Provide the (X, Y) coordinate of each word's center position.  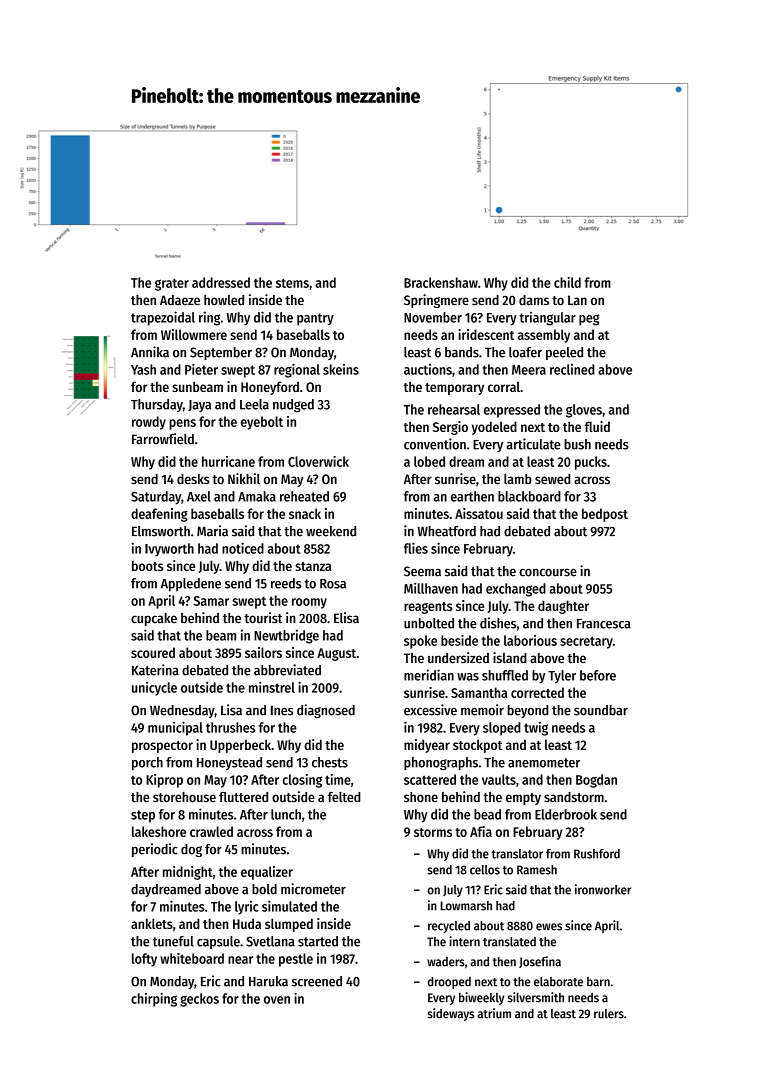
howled (224, 300)
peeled (564, 353)
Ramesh (537, 870)
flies (416, 548)
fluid (597, 426)
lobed (429, 461)
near (240, 960)
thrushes (231, 727)
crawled (211, 831)
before (598, 675)
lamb (518, 479)
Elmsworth (161, 531)
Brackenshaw (441, 282)
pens (182, 424)
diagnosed (326, 711)
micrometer (313, 889)
